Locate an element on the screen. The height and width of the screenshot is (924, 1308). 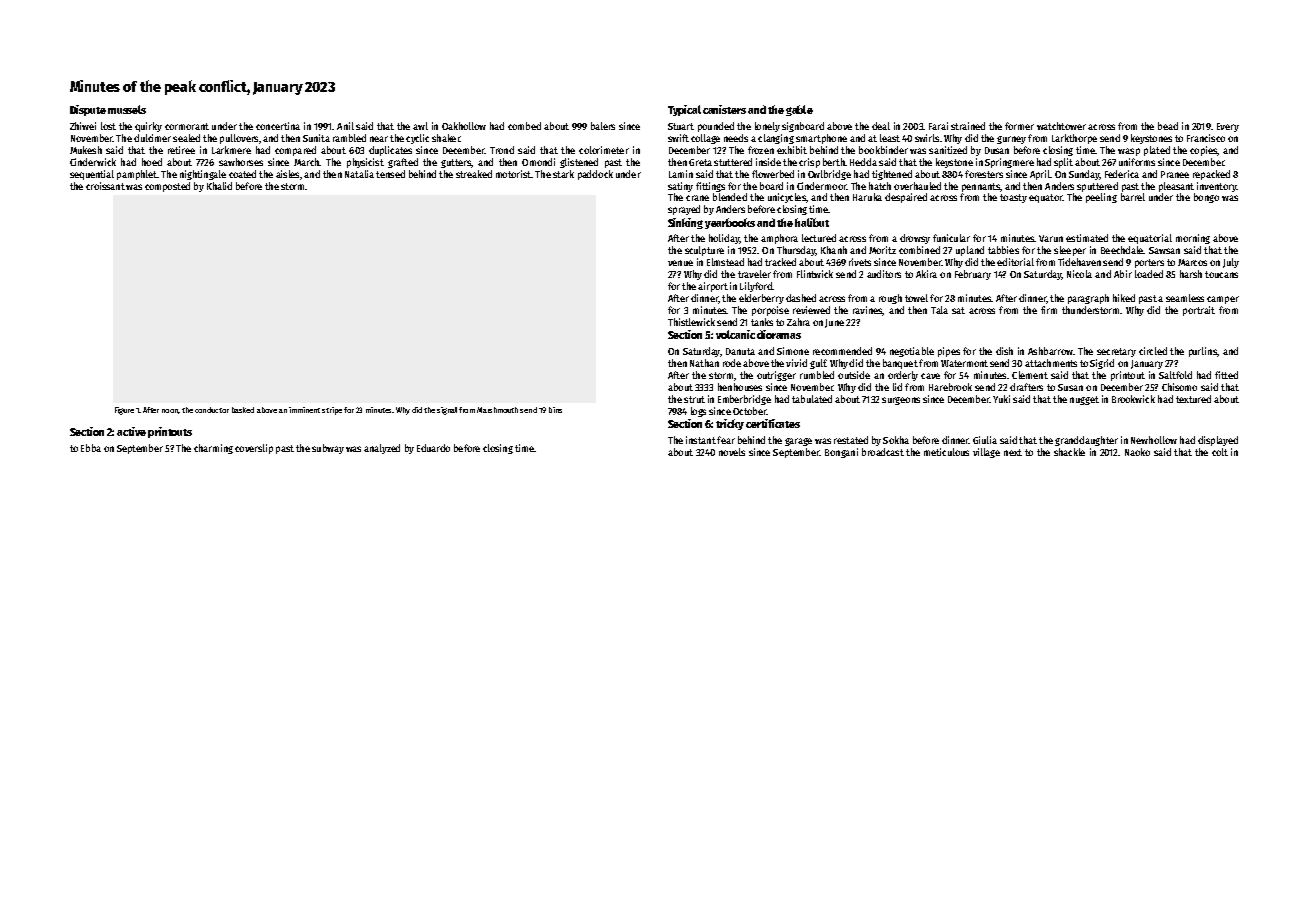
canisters is located at coordinates (724, 109).
